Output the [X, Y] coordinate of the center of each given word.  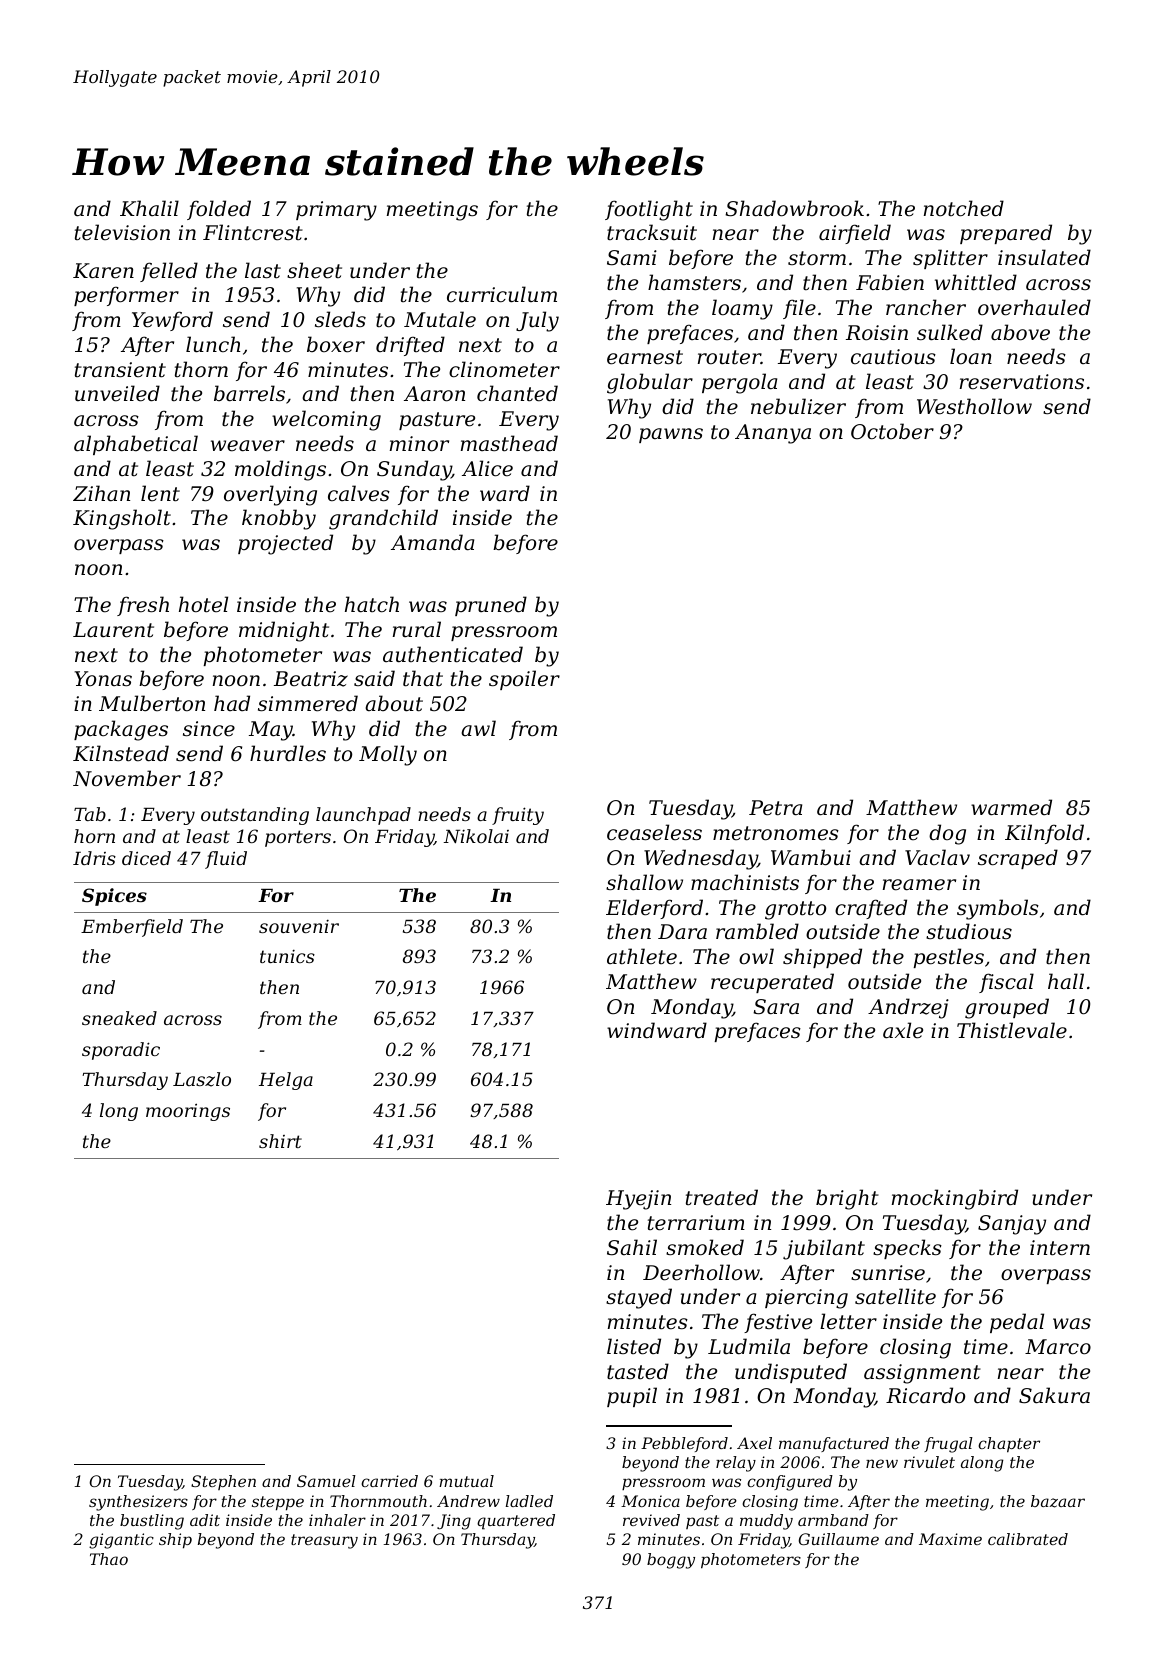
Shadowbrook [794, 208]
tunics [287, 956]
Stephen [223, 1482]
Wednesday [700, 859]
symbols [998, 909]
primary [336, 211]
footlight [649, 210]
